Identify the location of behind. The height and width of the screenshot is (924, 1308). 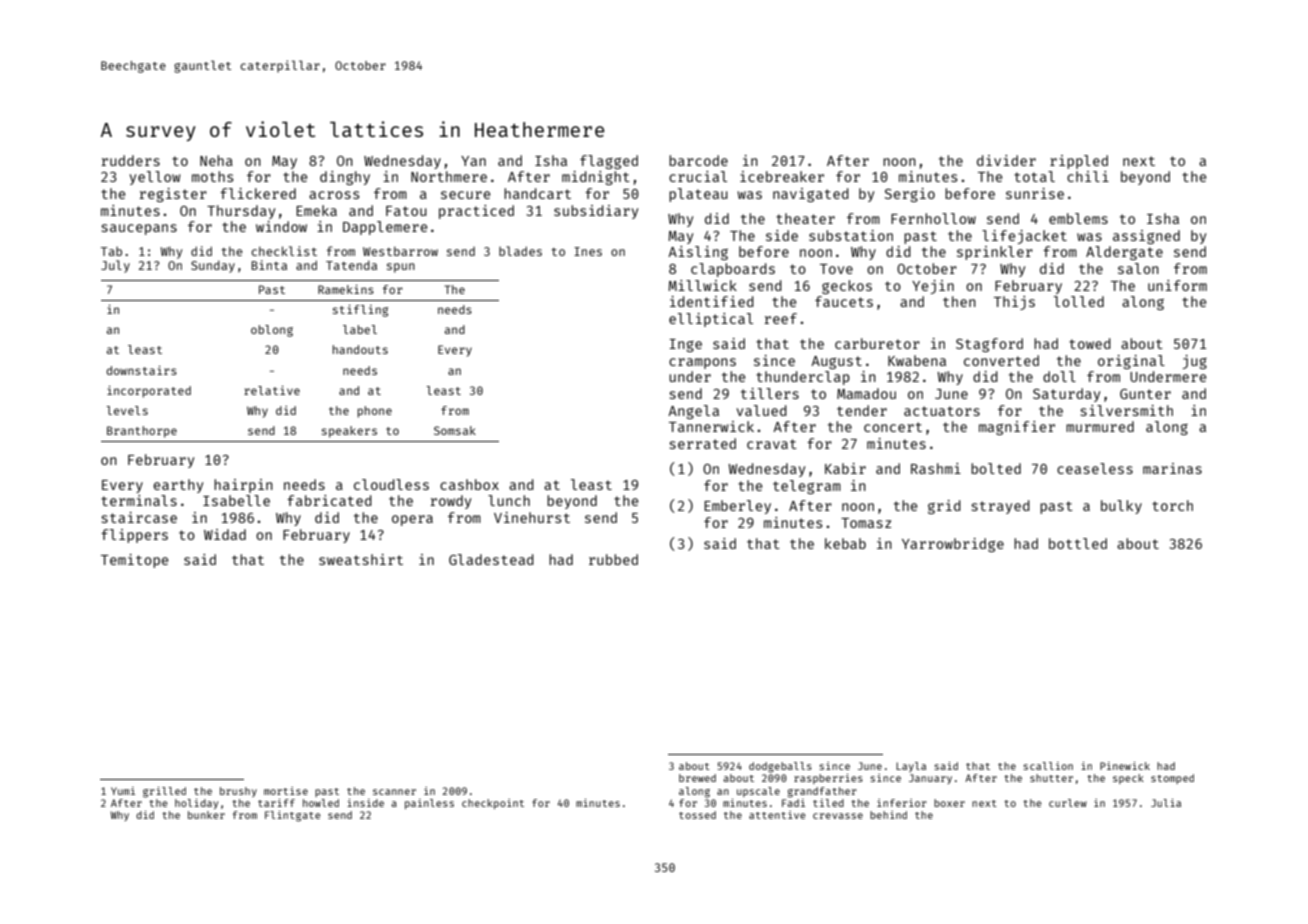
(888, 815).
